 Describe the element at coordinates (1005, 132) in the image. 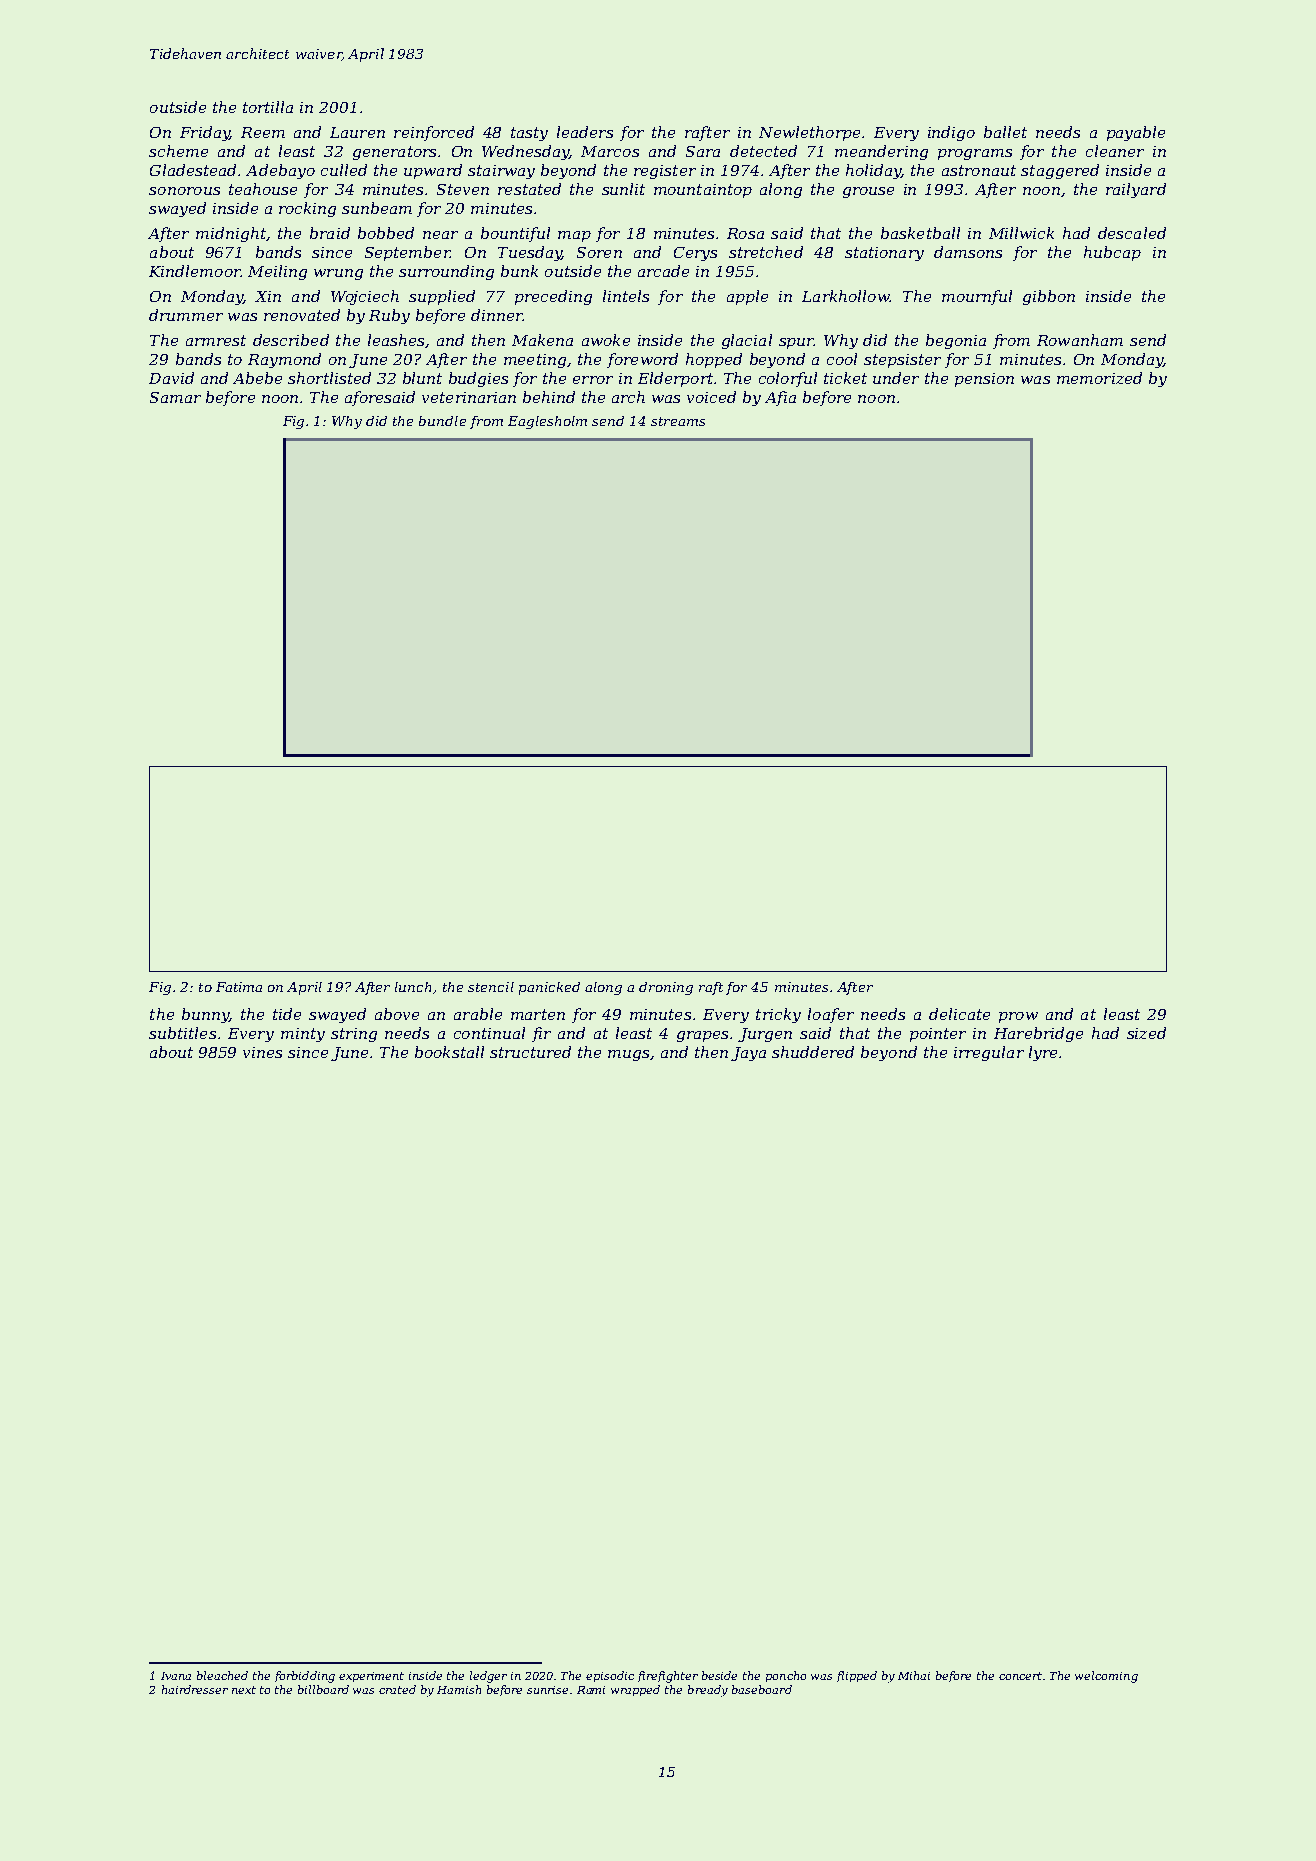

I see `ballet` at that location.
